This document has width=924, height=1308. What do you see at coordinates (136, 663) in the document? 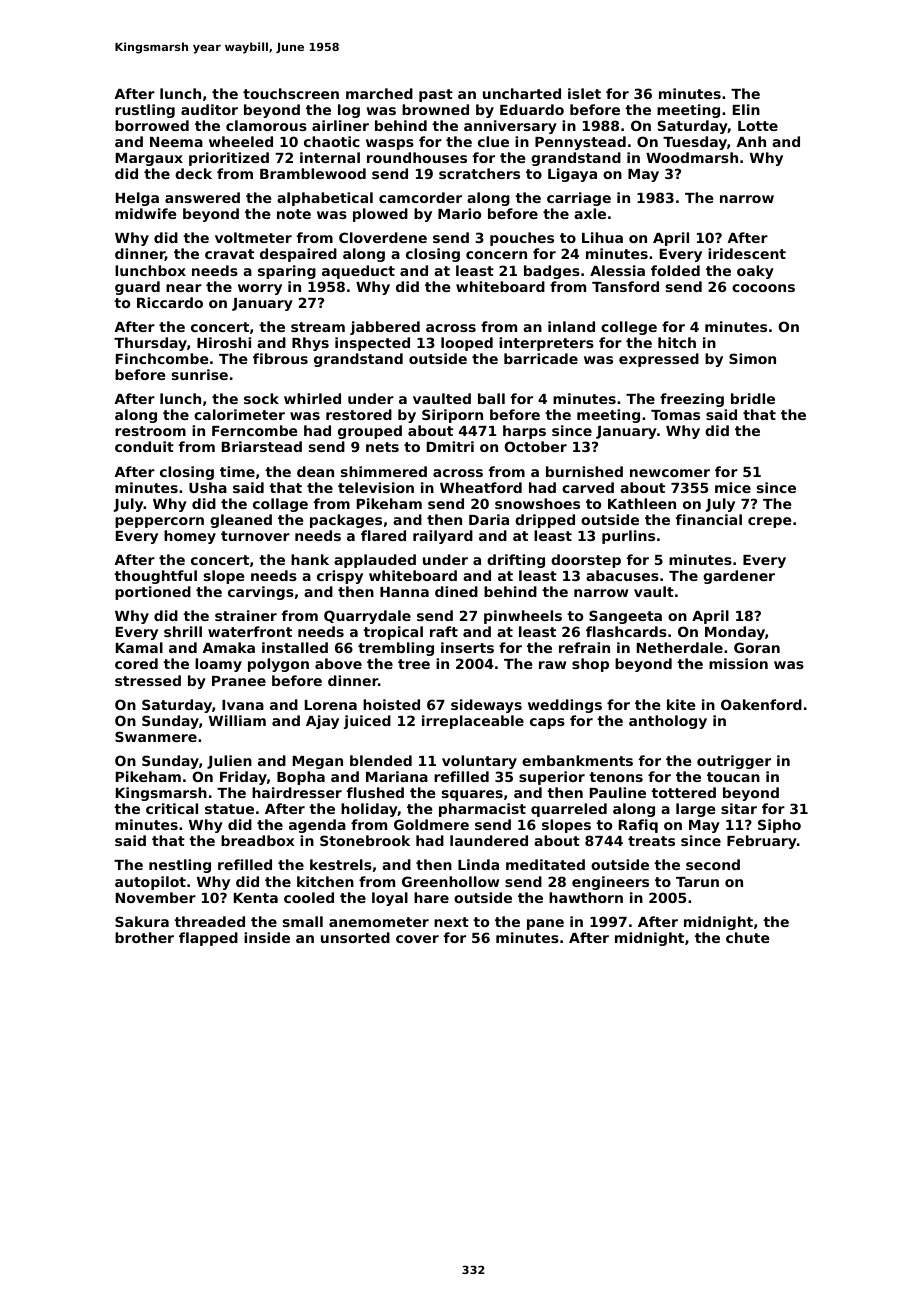
I see `cored` at bounding box center [136, 663].
